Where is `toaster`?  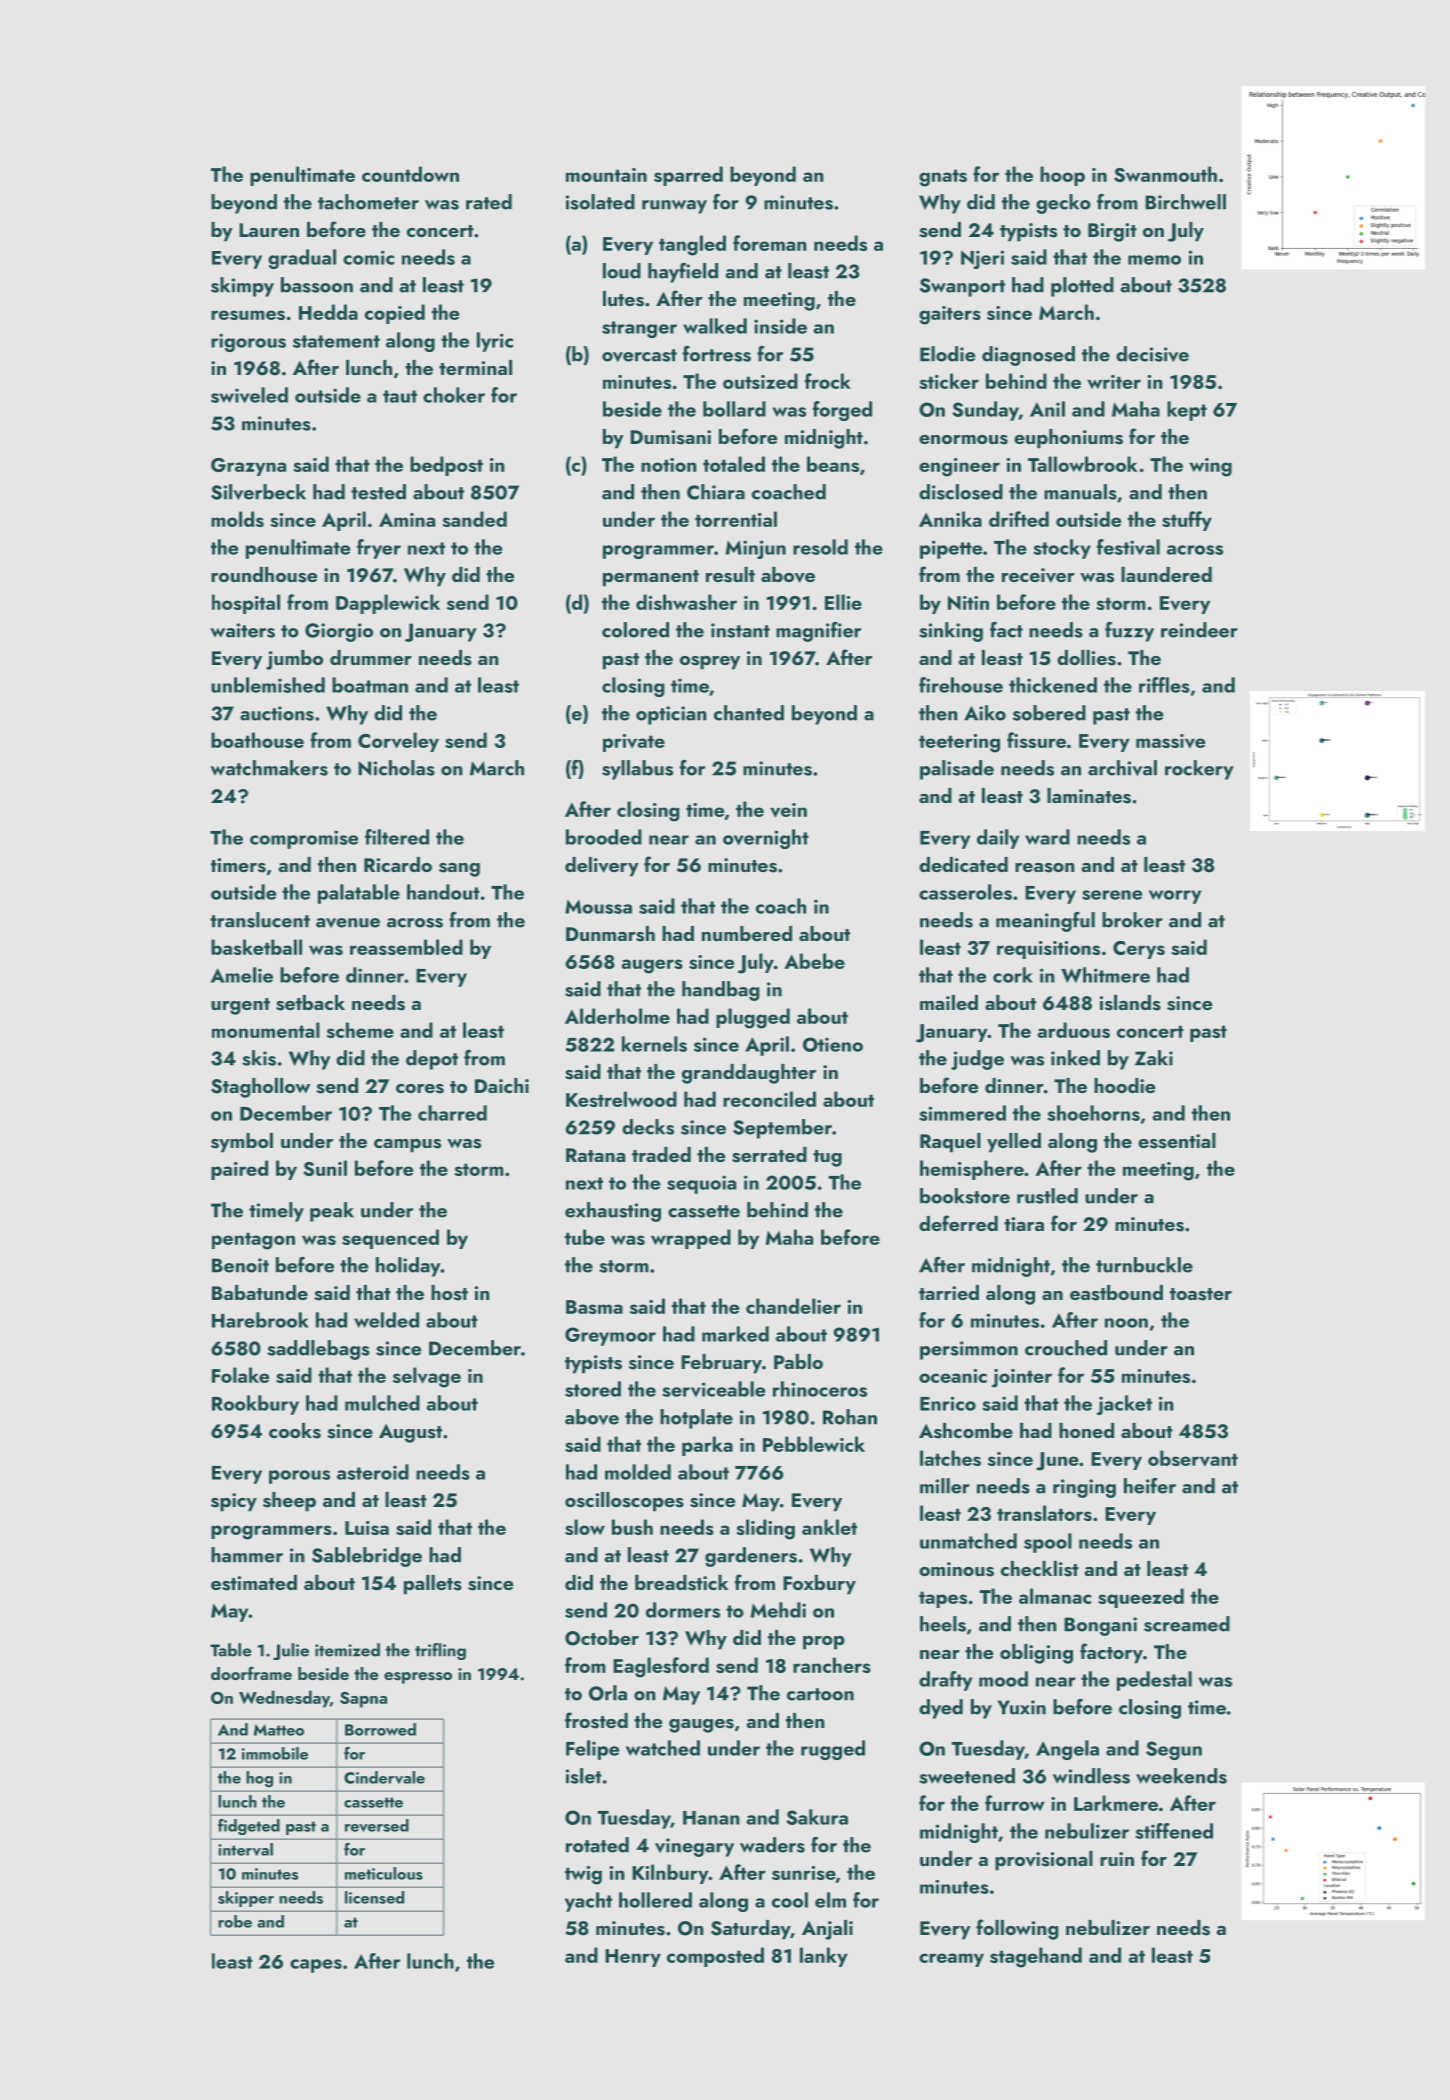
toaster is located at coordinates (1201, 1294).
